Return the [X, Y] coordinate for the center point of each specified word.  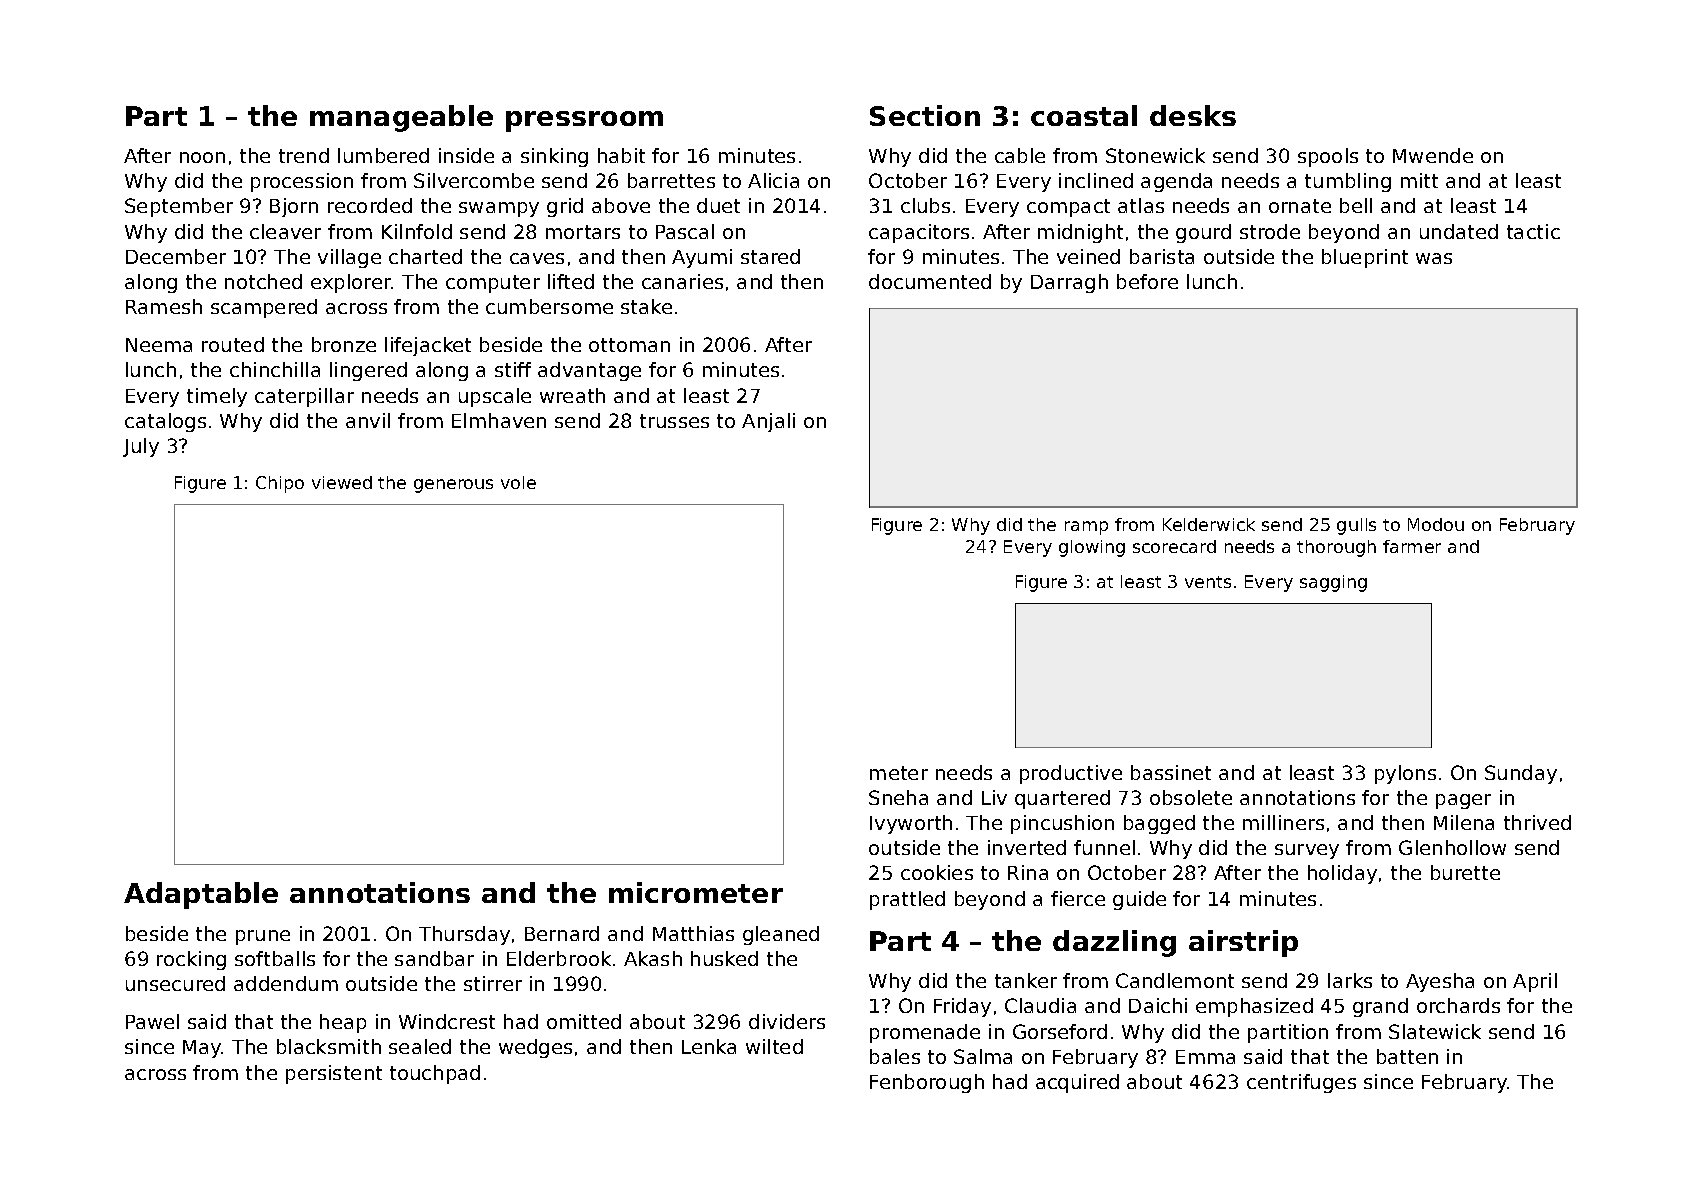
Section [925, 115]
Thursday [464, 935]
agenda [1176, 182]
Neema [159, 345]
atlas [1141, 205]
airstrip [1243, 943]
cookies [937, 872]
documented [930, 281]
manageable [401, 118]
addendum [286, 983]
